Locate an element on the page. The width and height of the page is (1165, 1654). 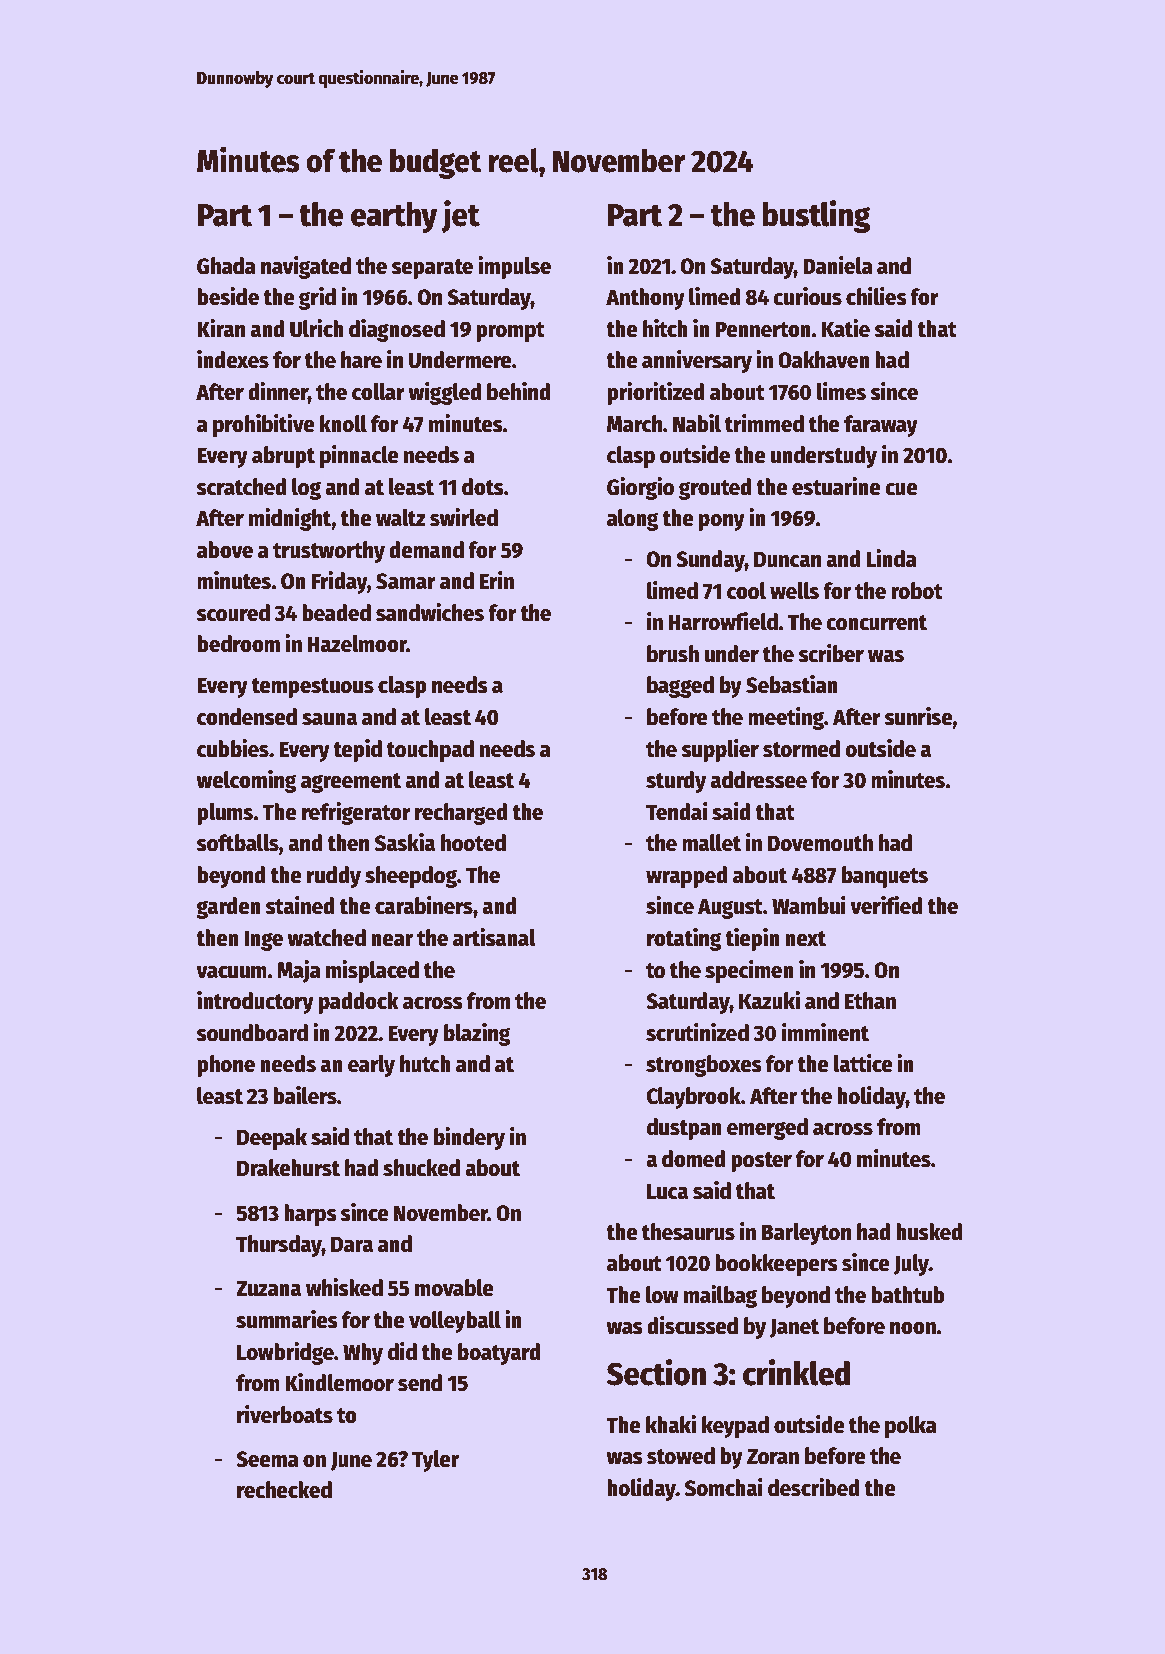
jet is located at coordinates (460, 216).
